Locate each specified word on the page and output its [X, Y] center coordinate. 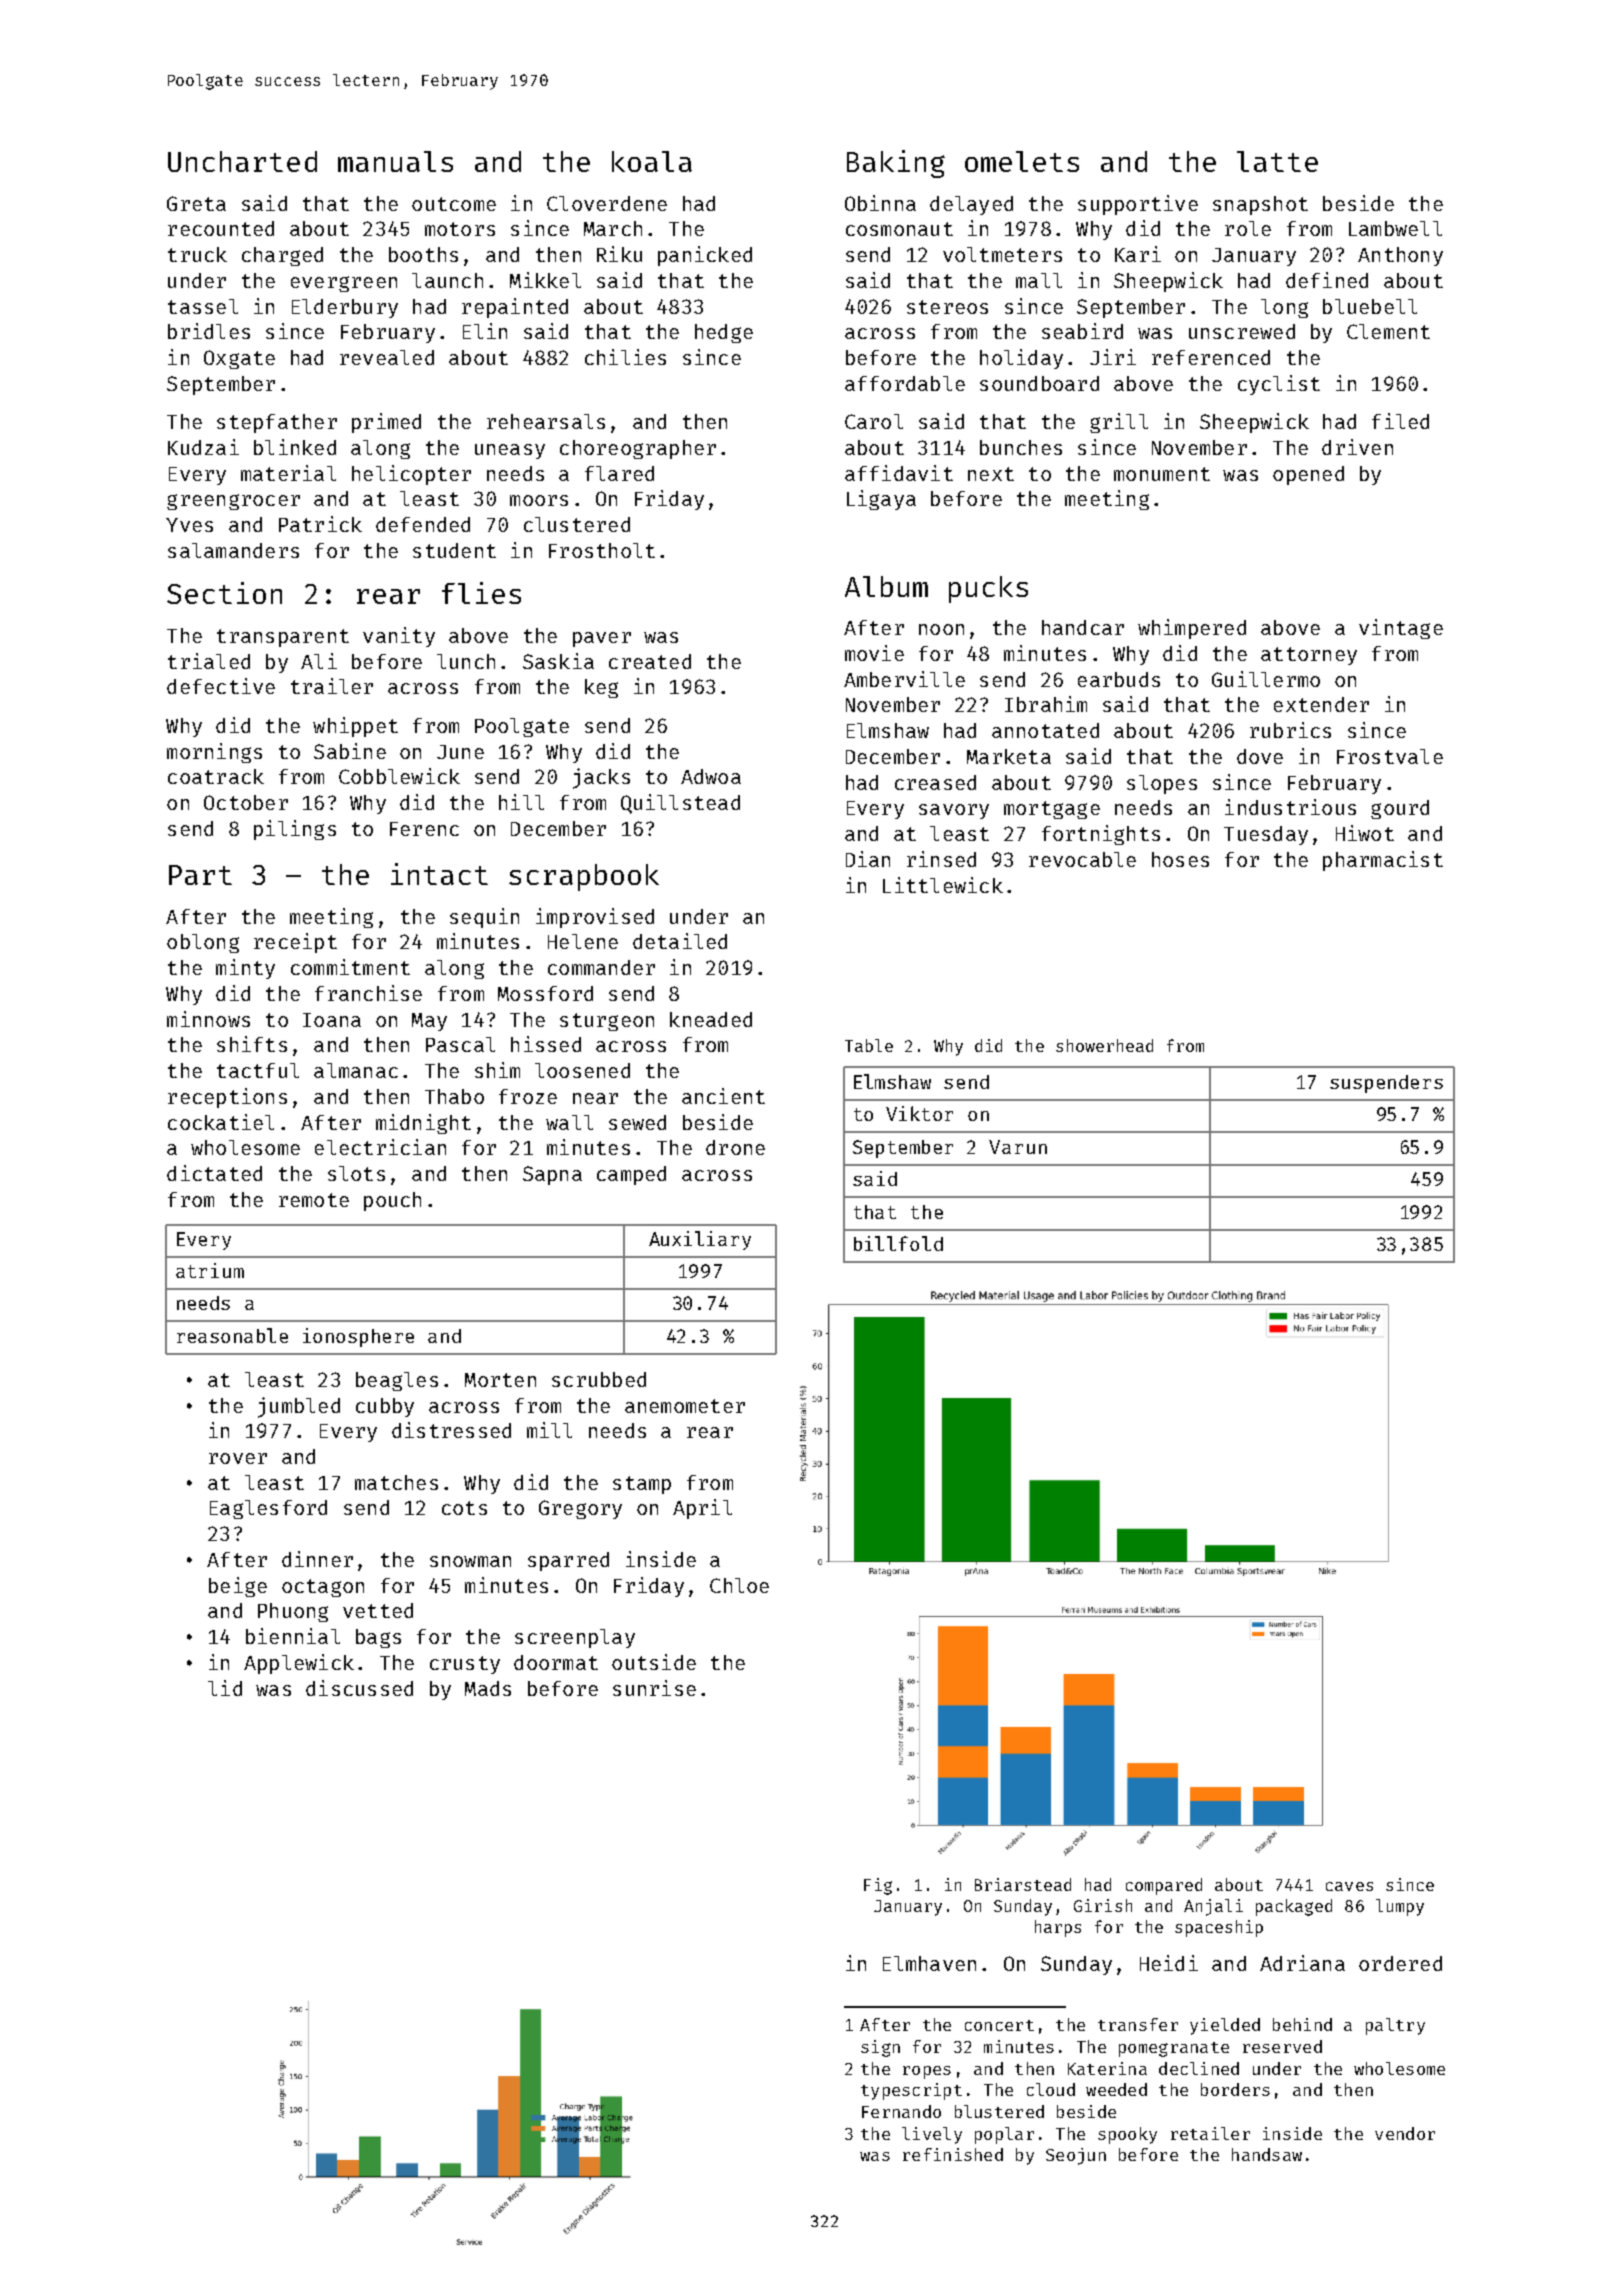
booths [423, 254]
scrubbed [599, 1379]
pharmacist [1383, 861]
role [1248, 228]
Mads [488, 1688]
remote [314, 1200]
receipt [295, 943]
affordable [905, 383]
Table [869, 1045]
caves [1349, 1886]
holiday [1021, 359]
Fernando [901, 2111]
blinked [295, 447]
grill [1119, 423]
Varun [1018, 1147]
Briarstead [1023, 1884]
